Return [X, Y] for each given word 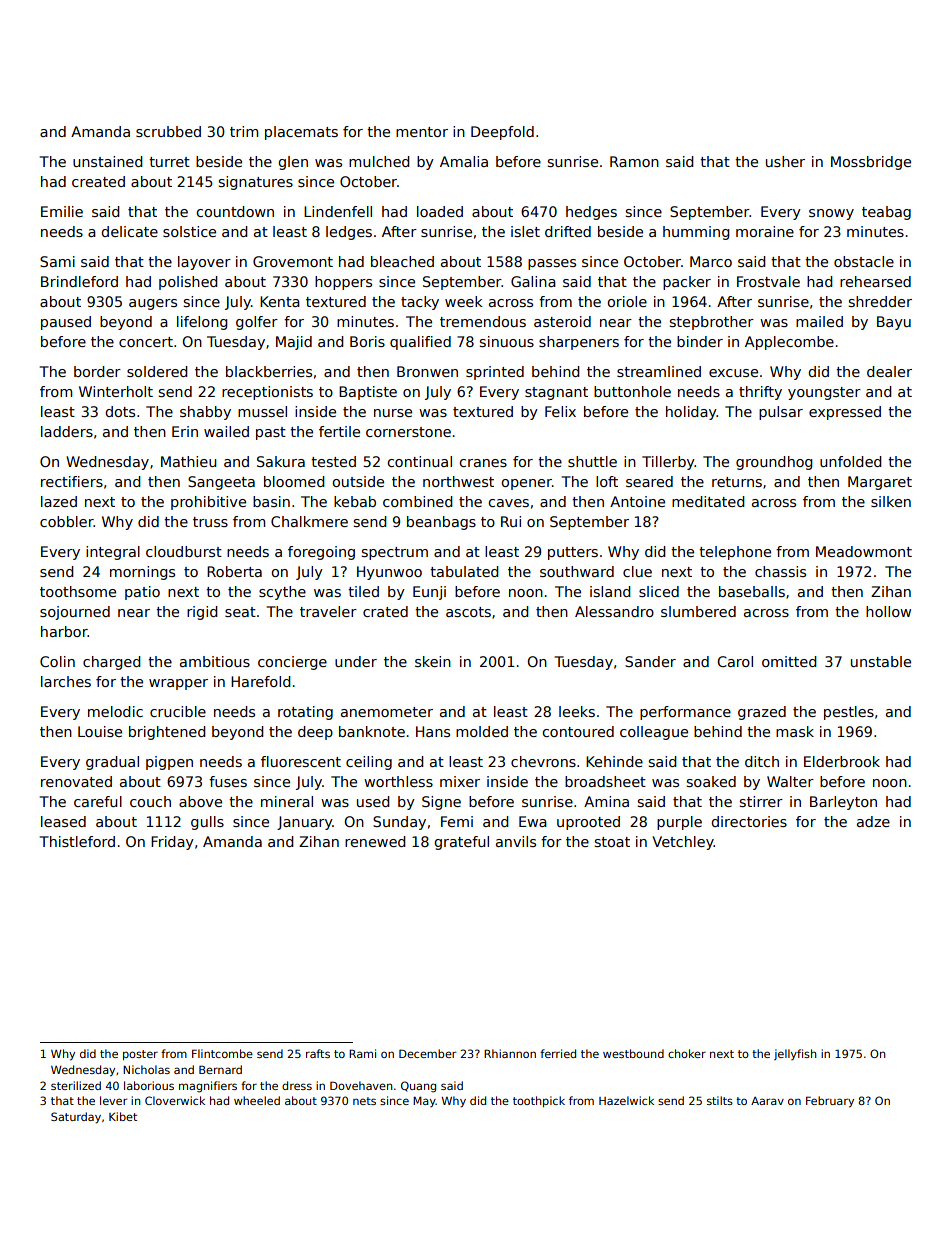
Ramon [634, 161]
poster [140, 1055]
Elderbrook [842, 761]
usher [785, 161]
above [200, 801]
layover [204, 263]
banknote [372, 731]
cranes [483, 463]
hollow [888, 611]
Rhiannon [510, 1053]
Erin [185, 431]
